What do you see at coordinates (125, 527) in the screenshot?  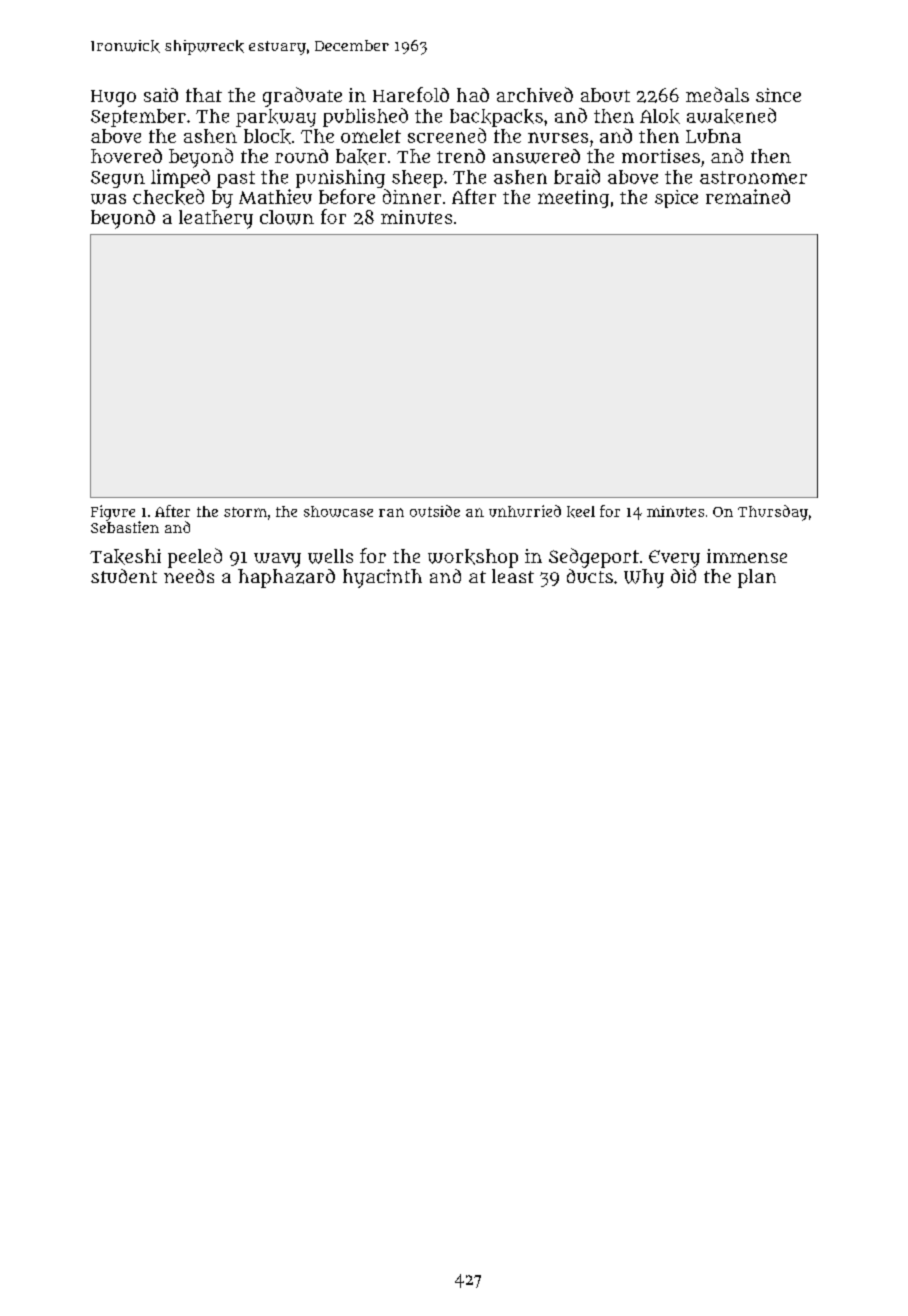 I see `Sebastien` at bounding box center [125, 527].
